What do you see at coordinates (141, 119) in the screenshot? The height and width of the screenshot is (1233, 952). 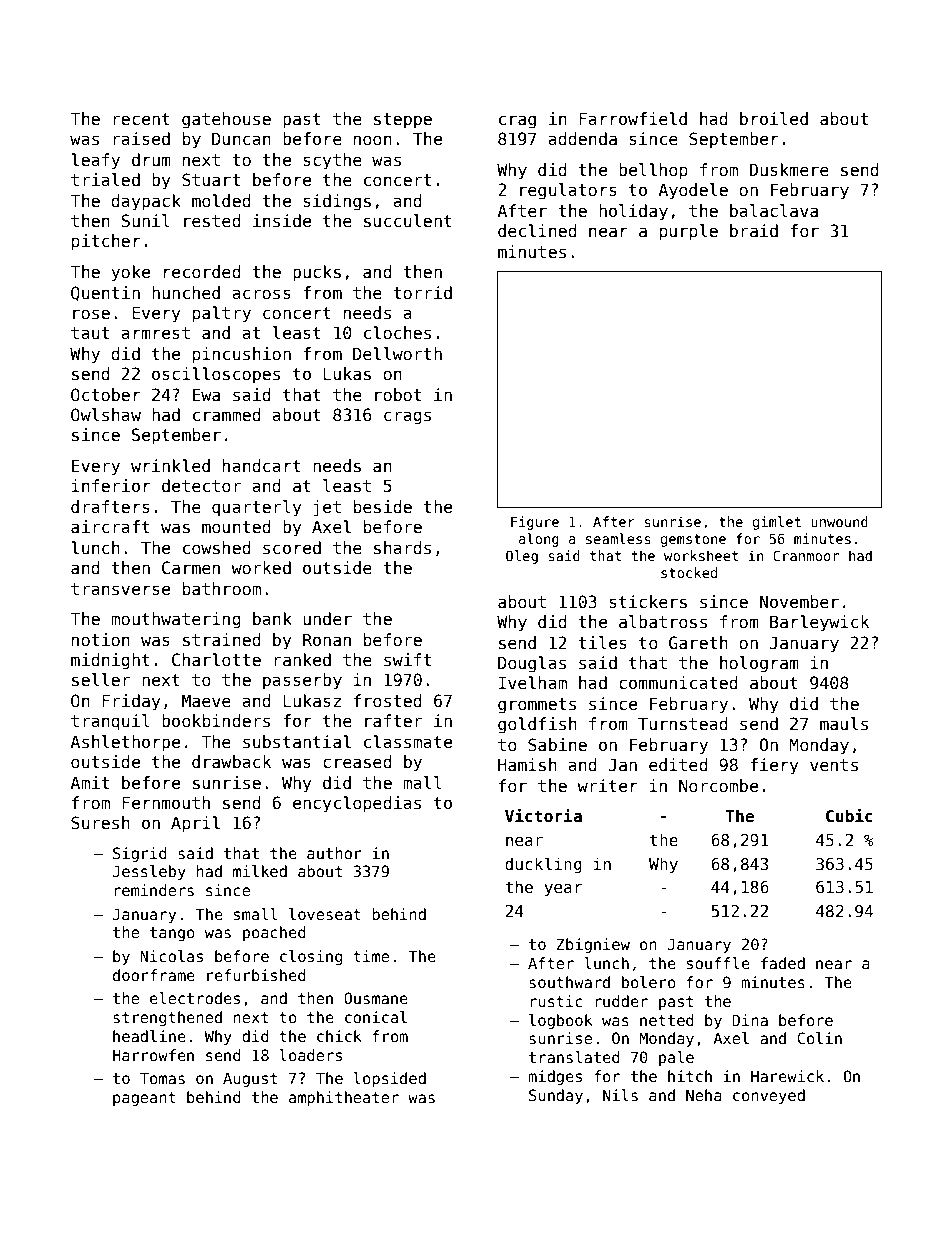 I see `recent` at bounding box center [141, 119].
